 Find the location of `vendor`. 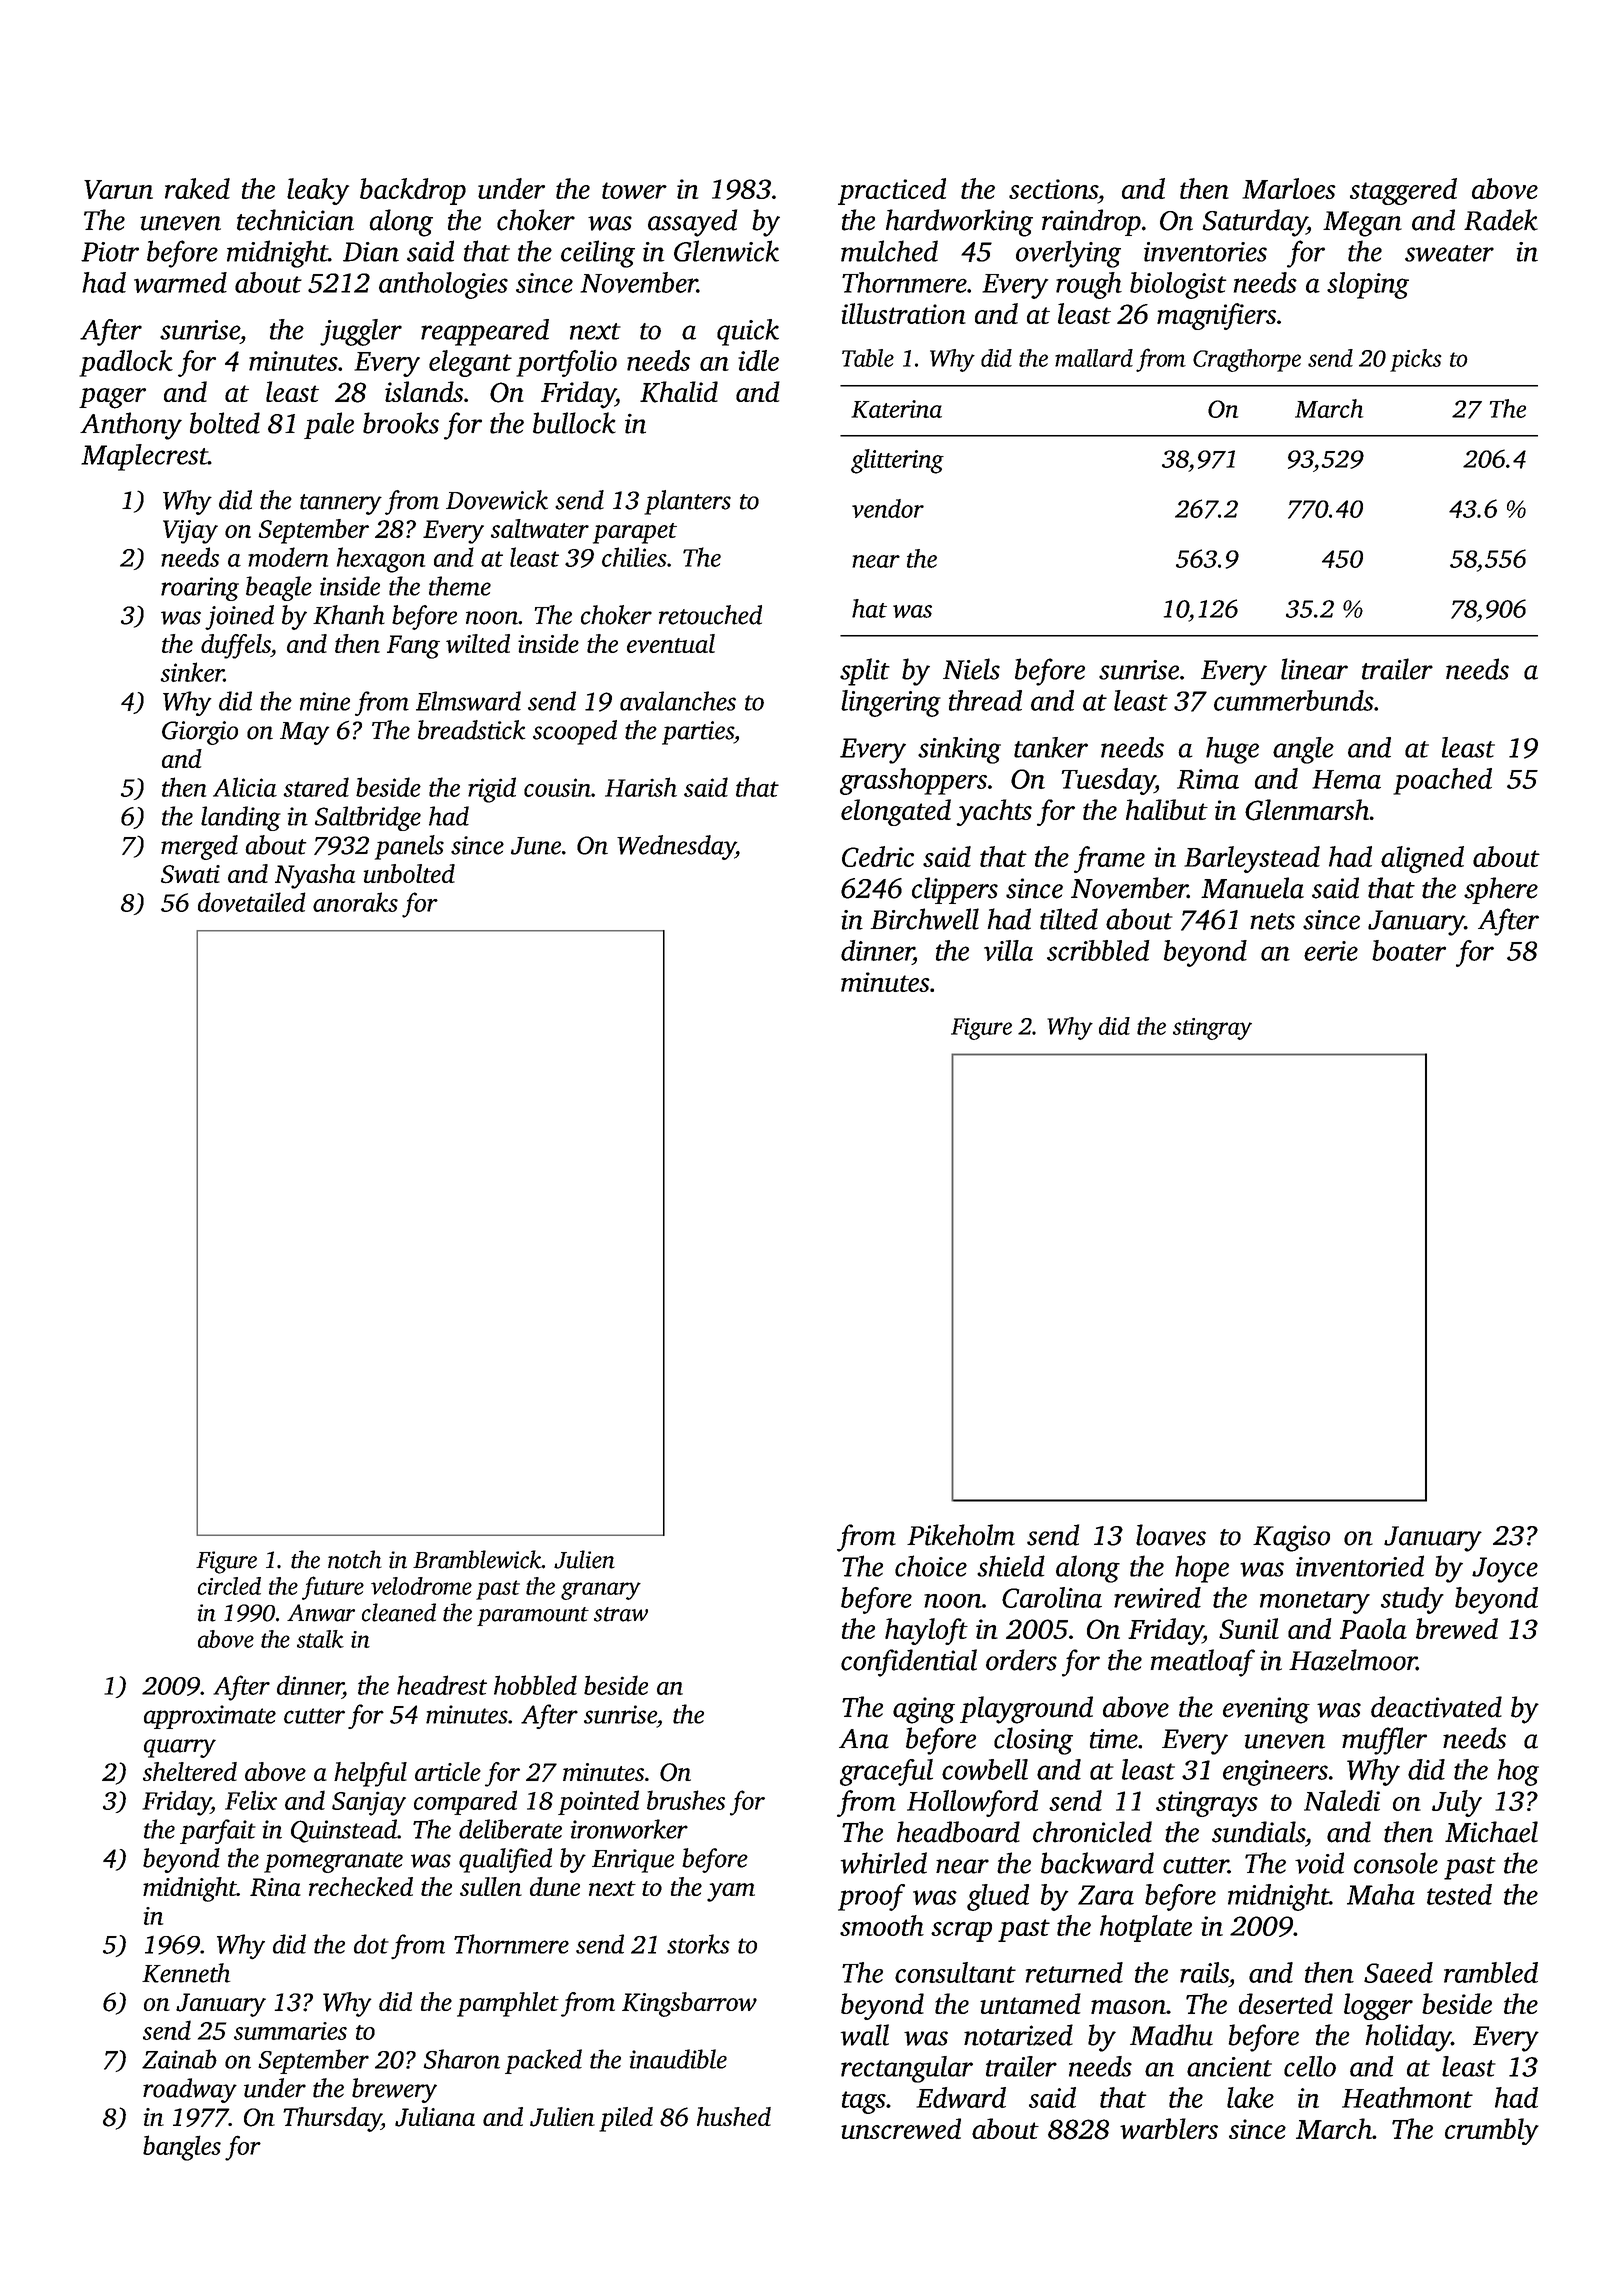

vendor is located at coordinates (888, 508).
